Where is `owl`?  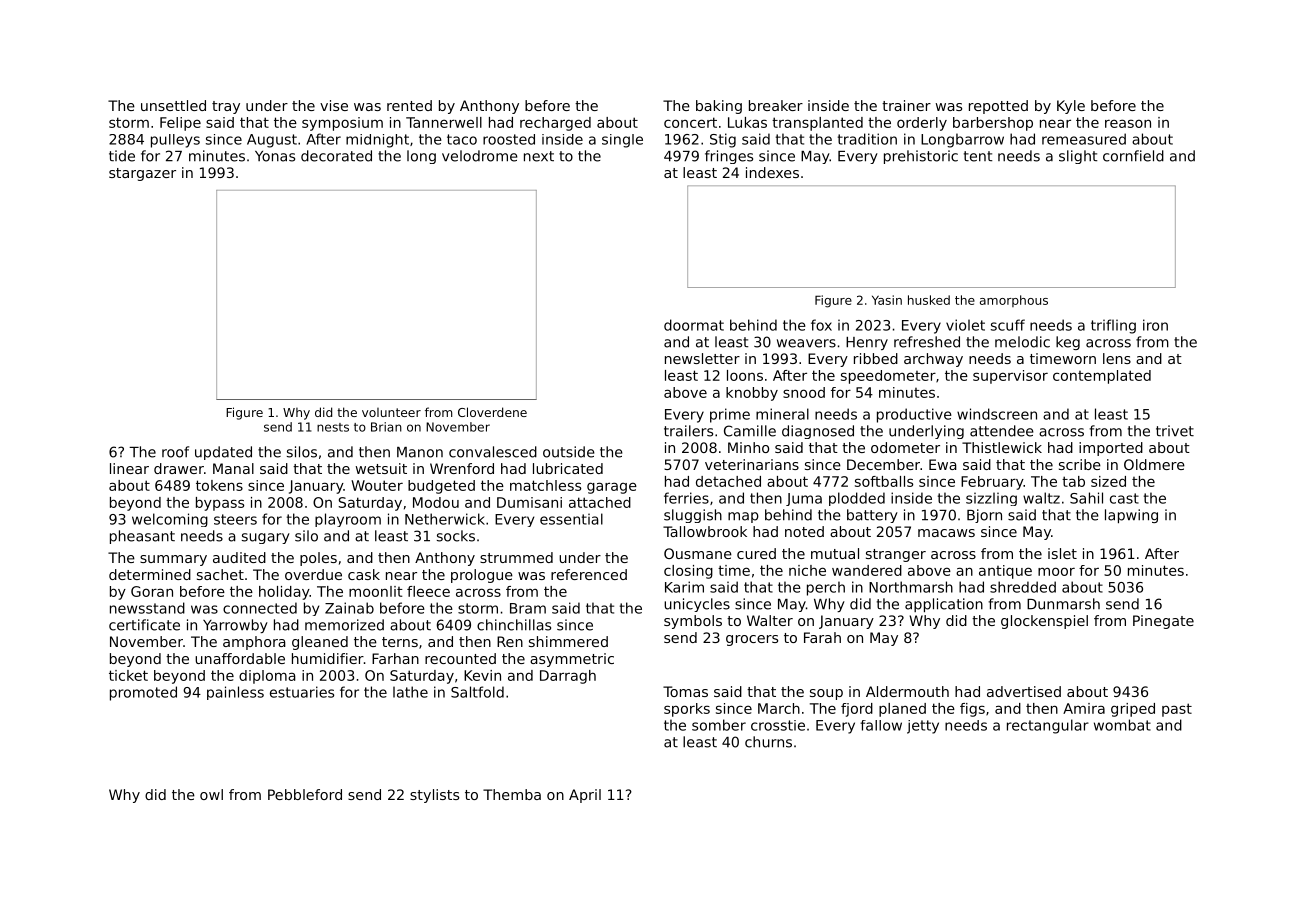 owl is located at coordinates (211, 794).
